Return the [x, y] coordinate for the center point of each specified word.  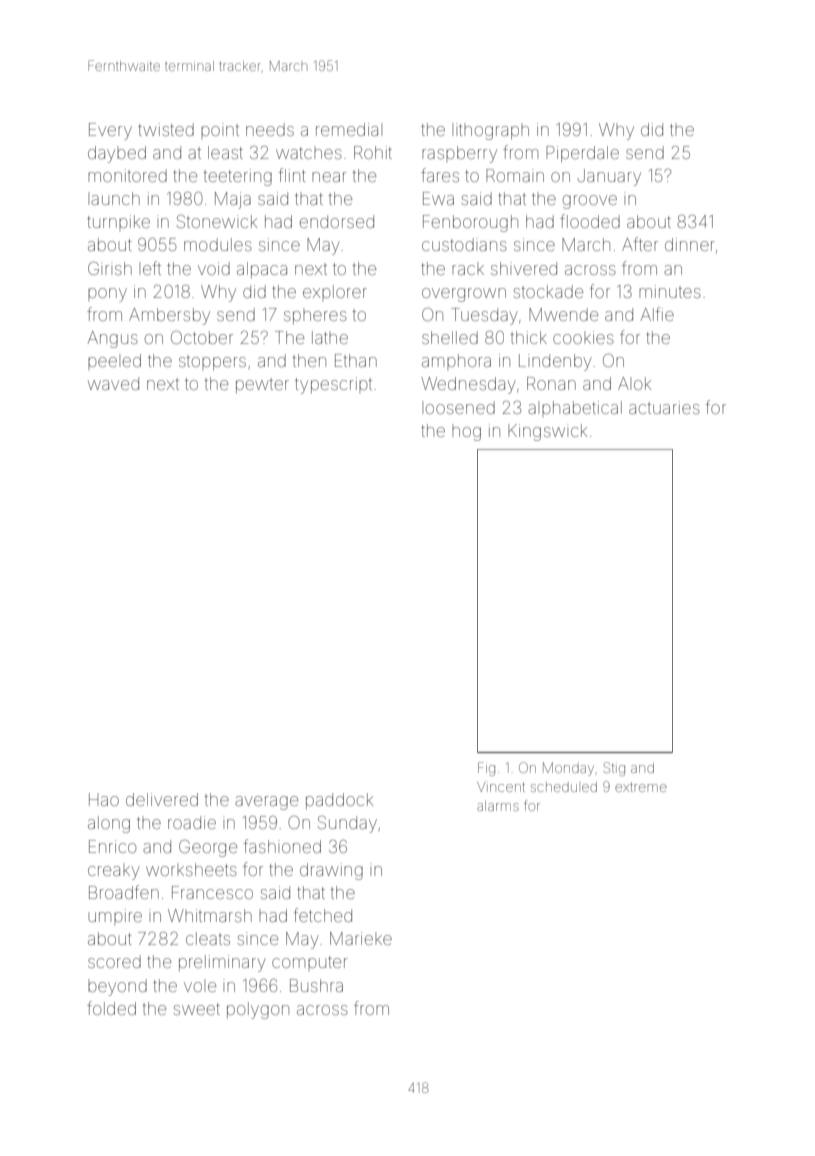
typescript [333, 385]
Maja [233, 200]
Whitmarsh [210, 915]
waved [113, 383]
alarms [498, 806]
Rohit [373, 152]
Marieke [361, 938]
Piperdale [582, 154]
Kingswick [547, 432]
